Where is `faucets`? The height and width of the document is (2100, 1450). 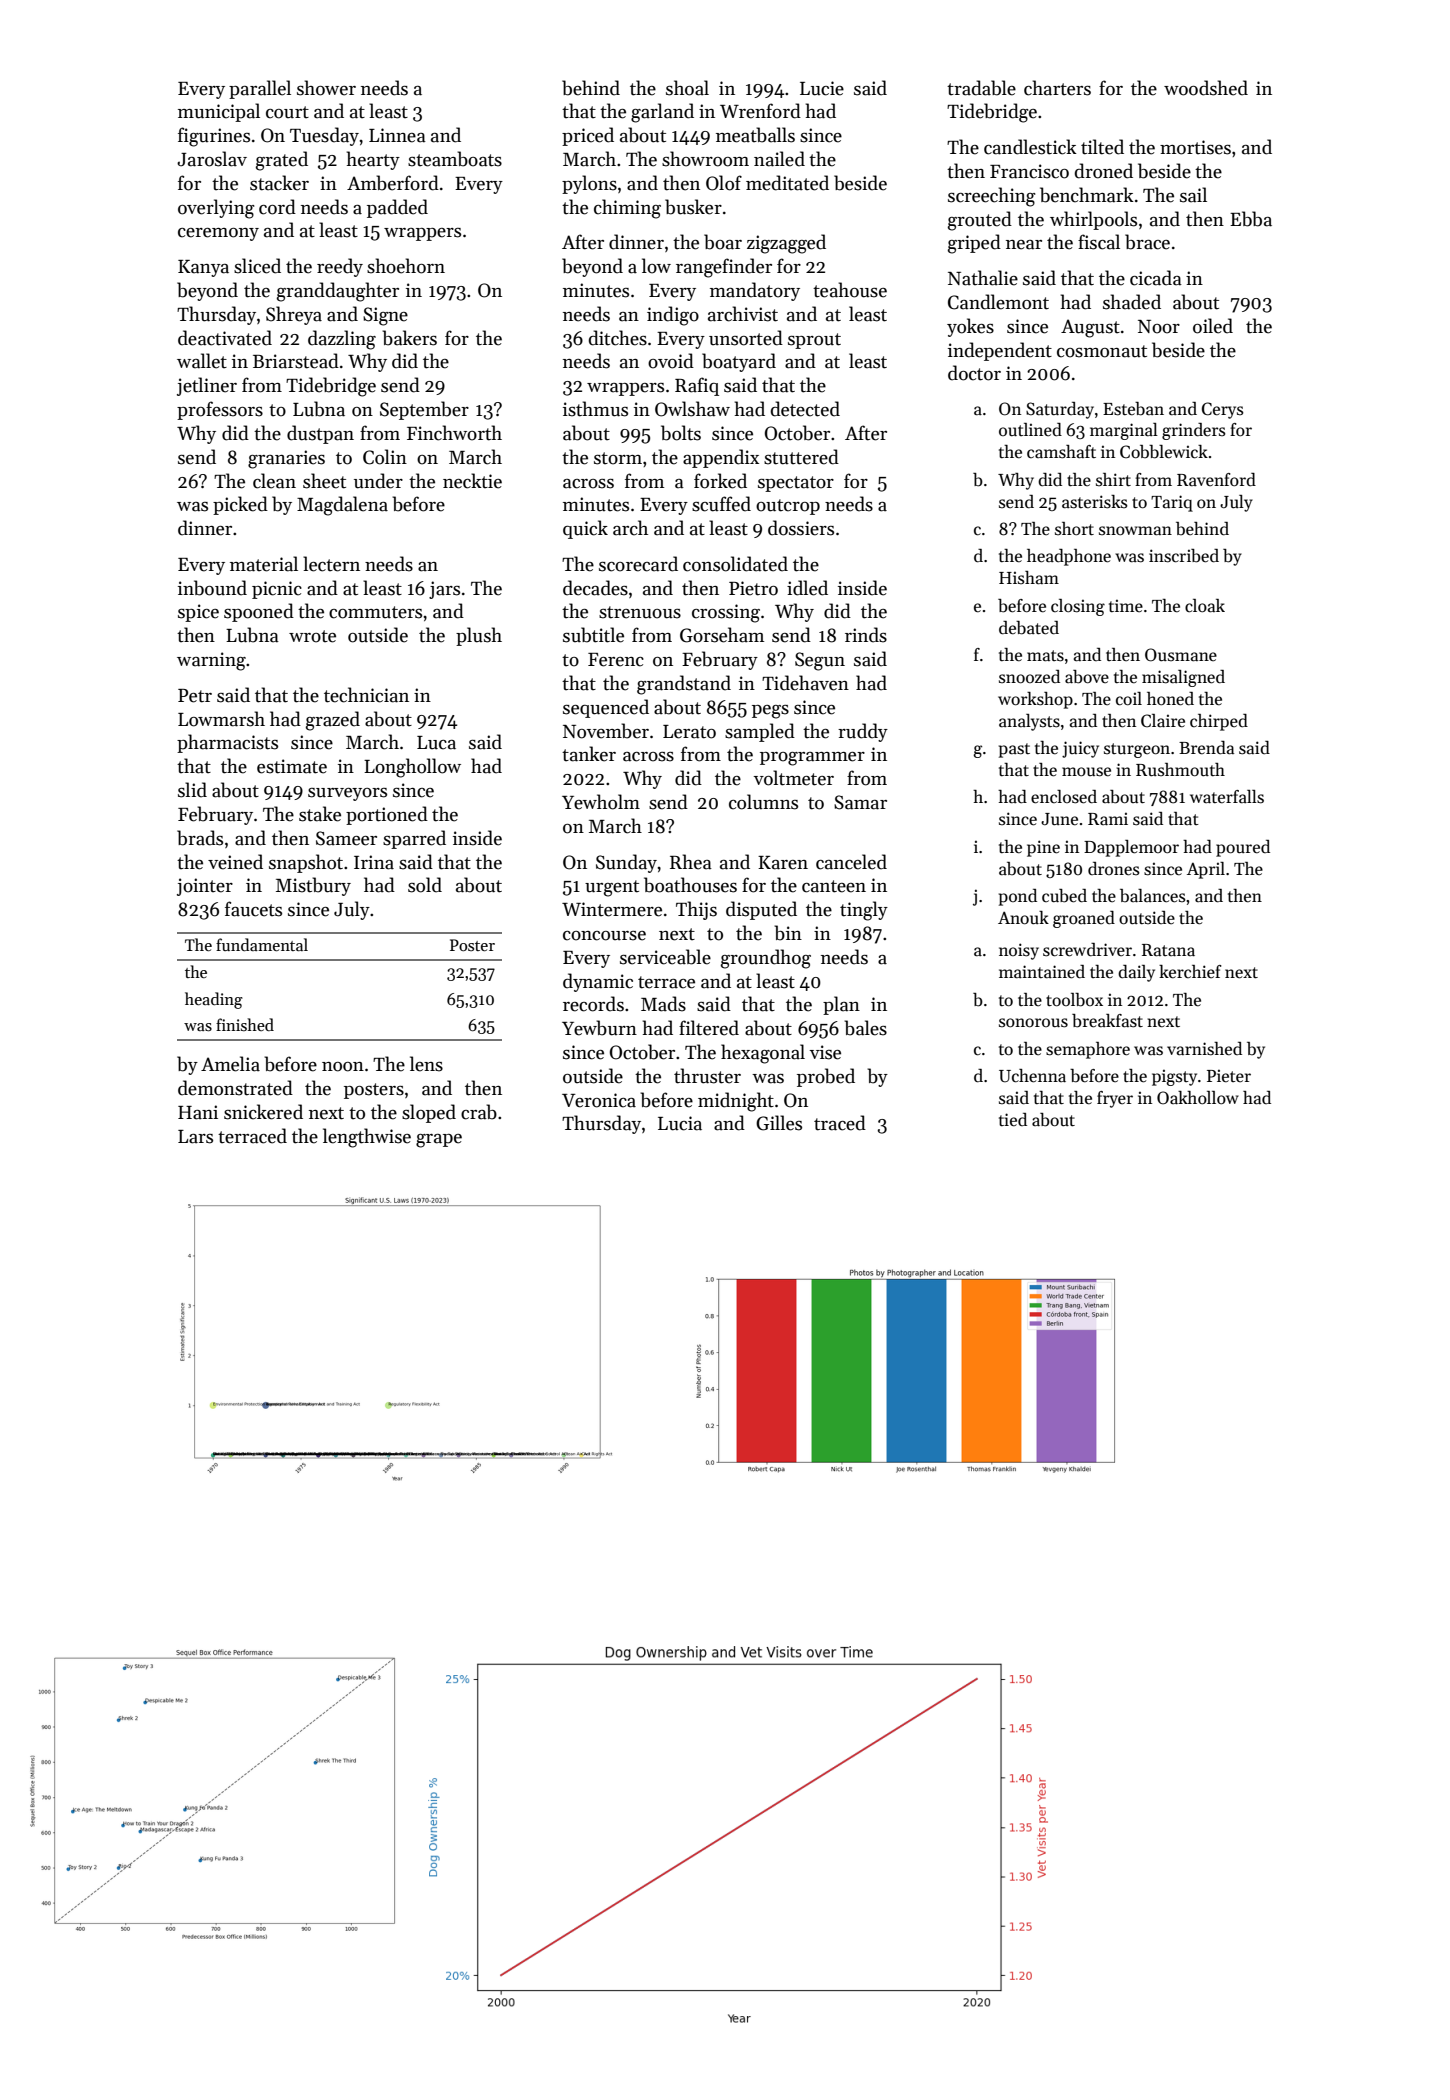
faucets is located at coordinates (253, 909).
